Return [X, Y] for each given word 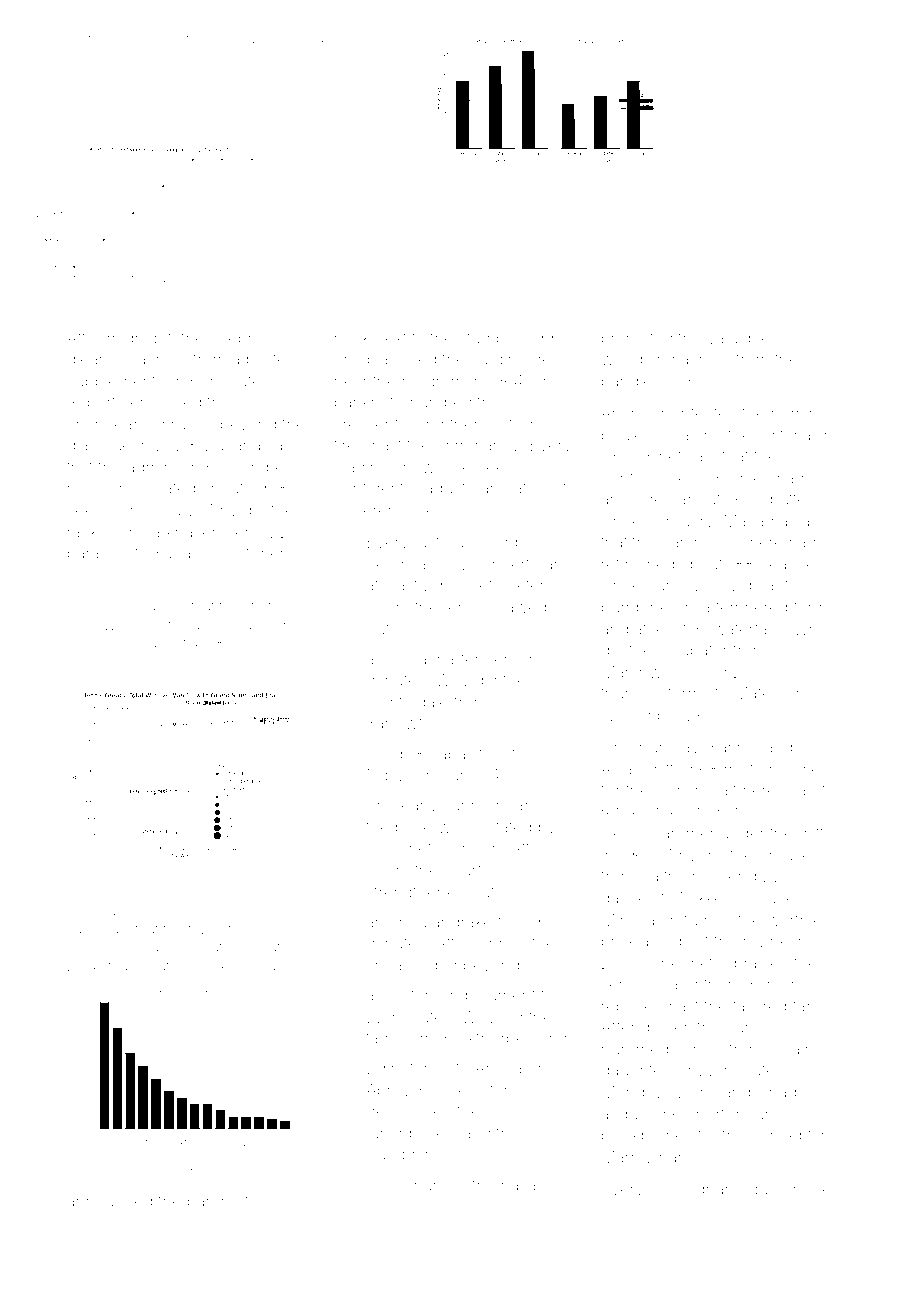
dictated [502, 827]
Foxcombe [245, 466]
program [433, 384]
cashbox [510, 542]
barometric [227, 1201]
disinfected [696, 412]
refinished [638, 563]
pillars [149, 911]
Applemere [102, 948]
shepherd [246, 339]
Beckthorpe [482, 1039]
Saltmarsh [677, 875]
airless [815, 1049]
